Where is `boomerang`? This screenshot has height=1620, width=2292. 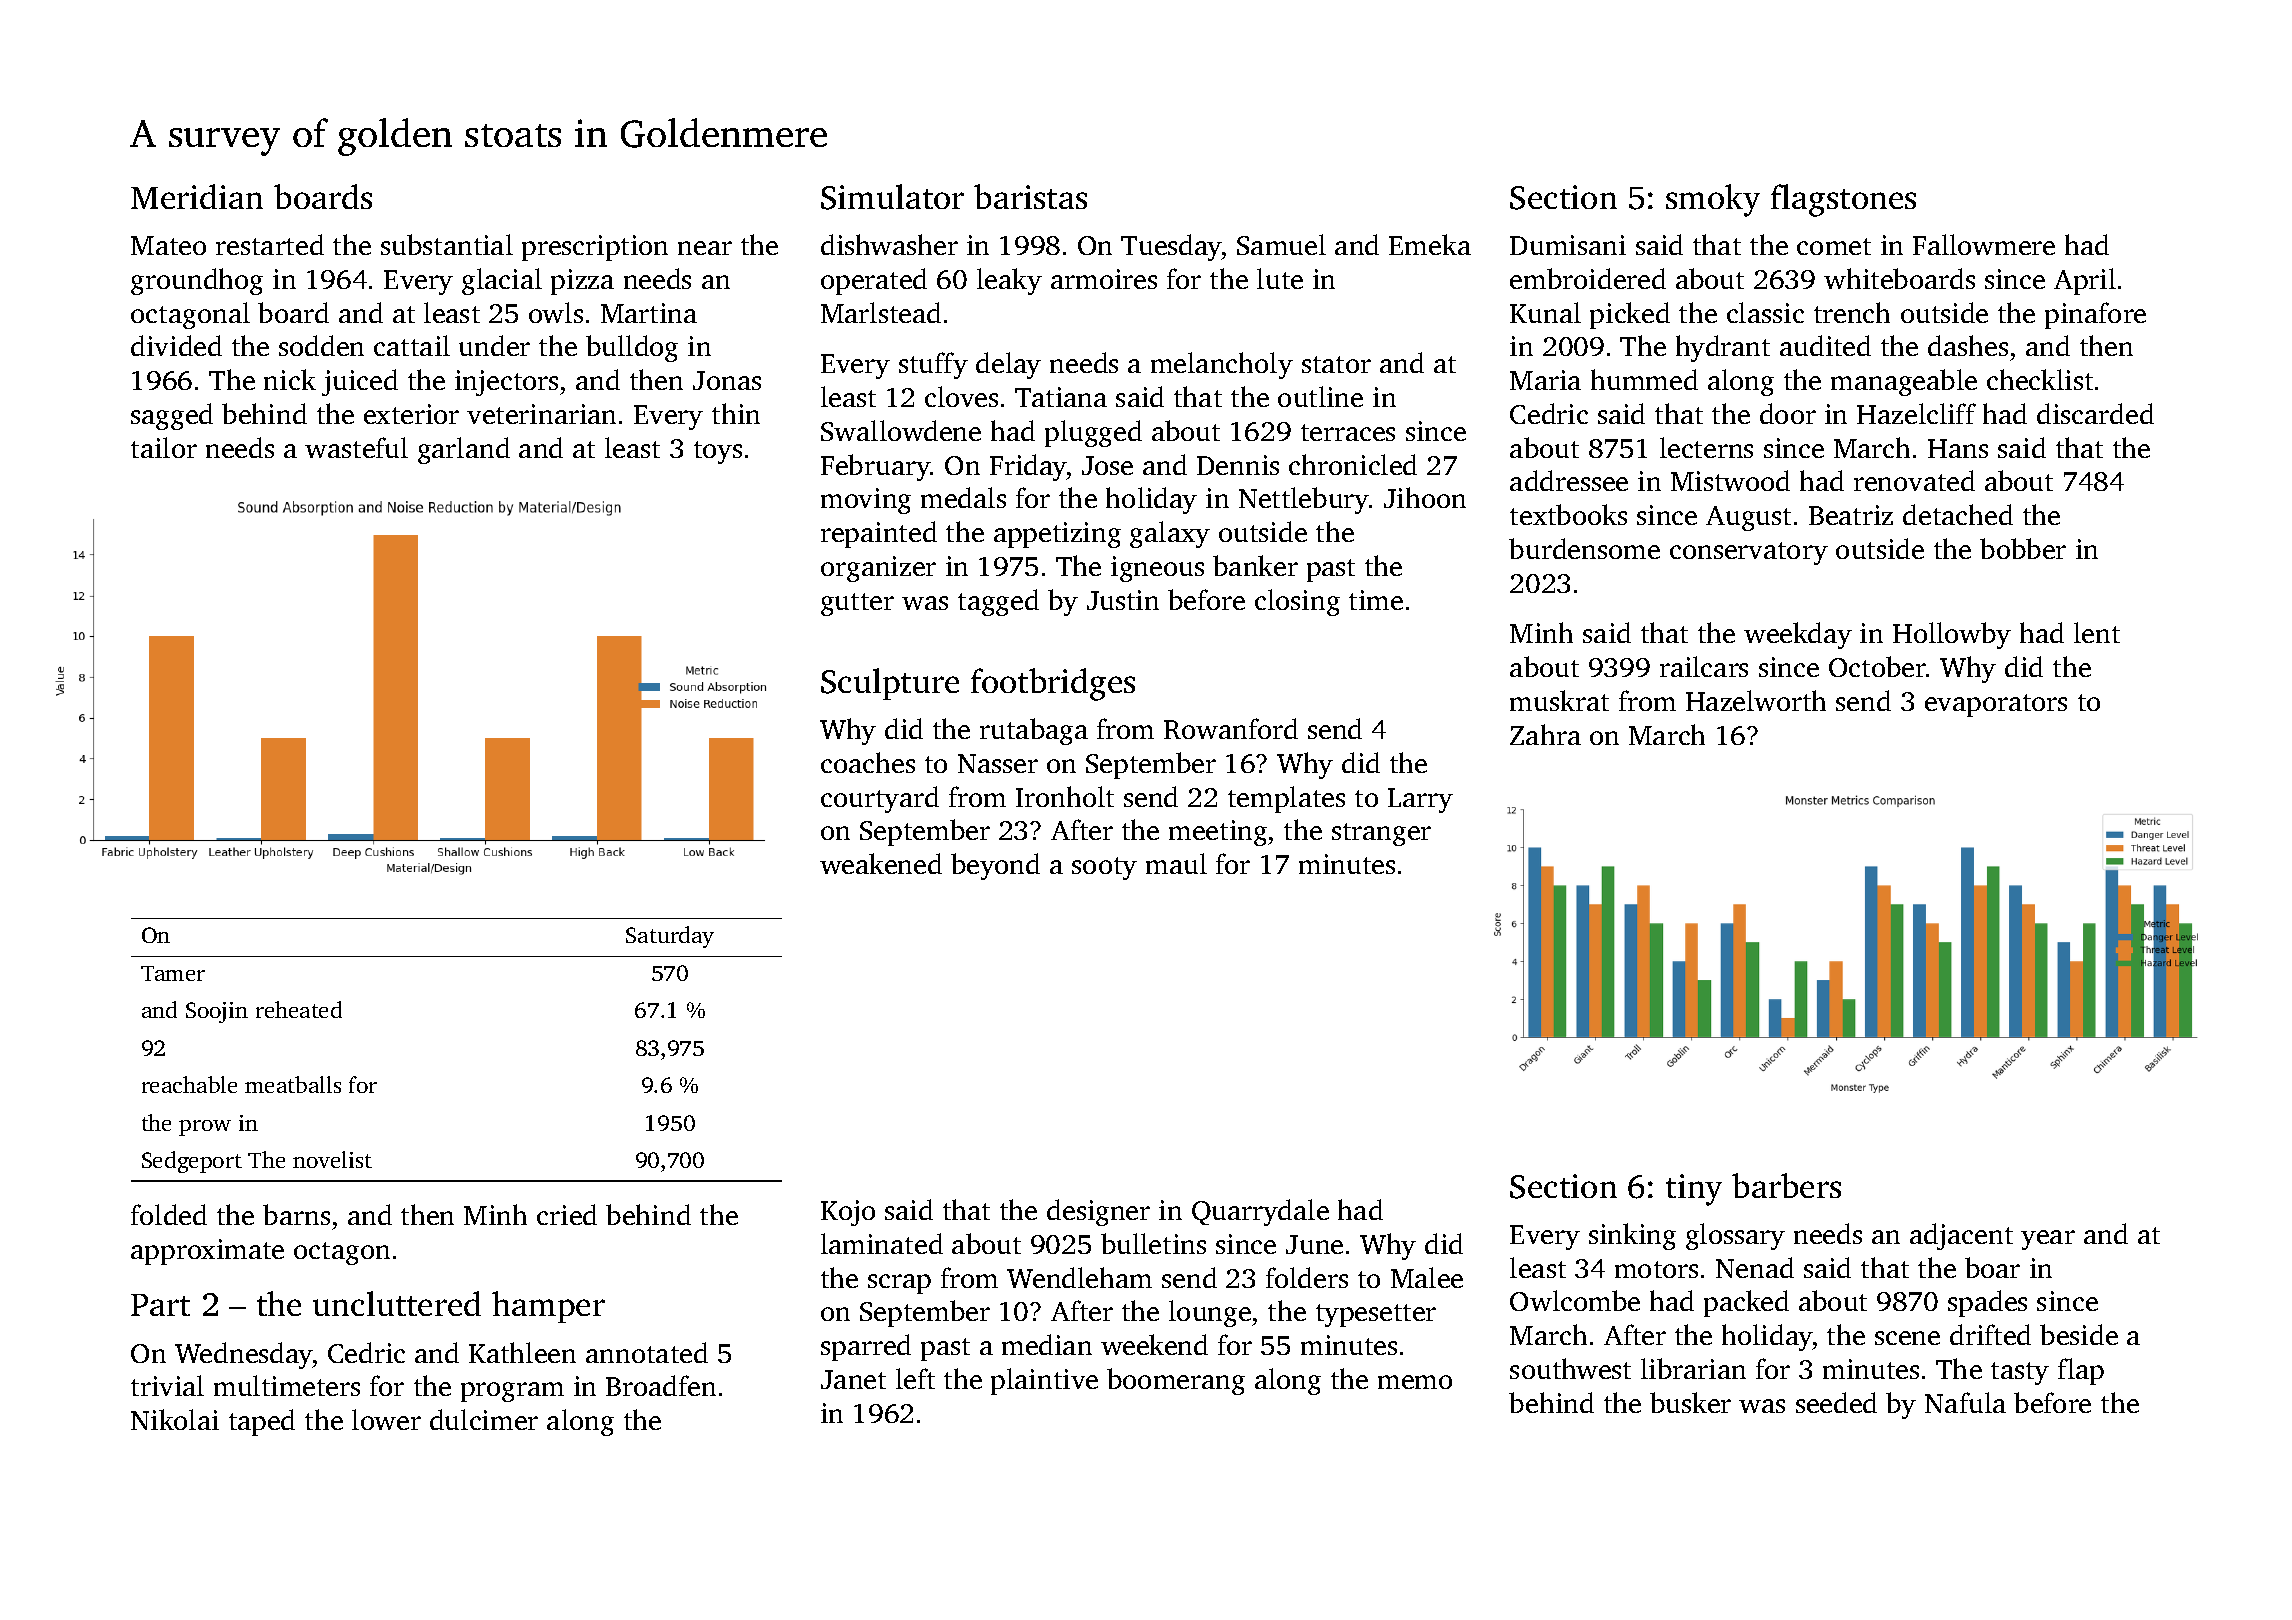
boomerang is located at coordinates (1176, 1381).
